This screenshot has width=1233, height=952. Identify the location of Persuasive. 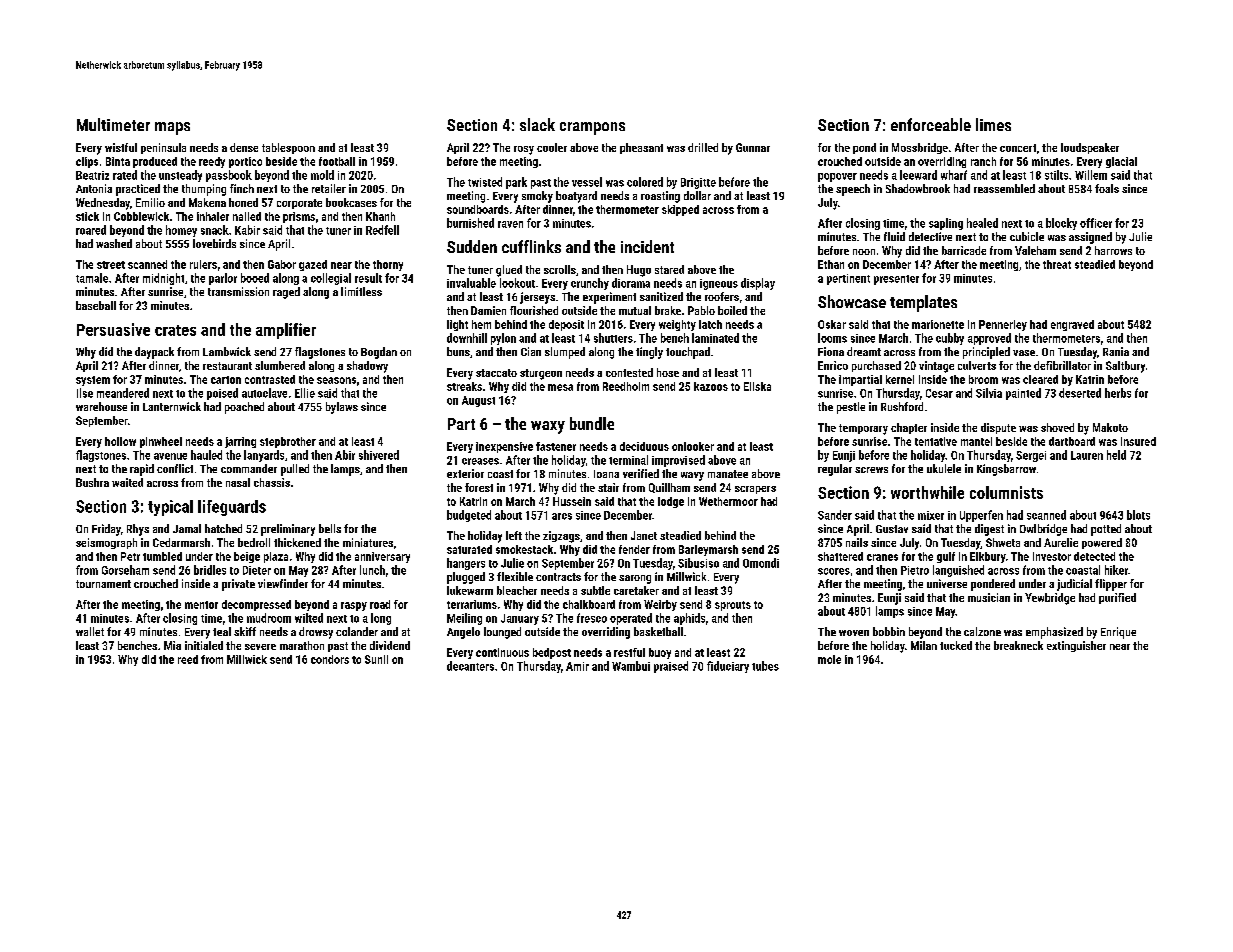
(113, 329).
